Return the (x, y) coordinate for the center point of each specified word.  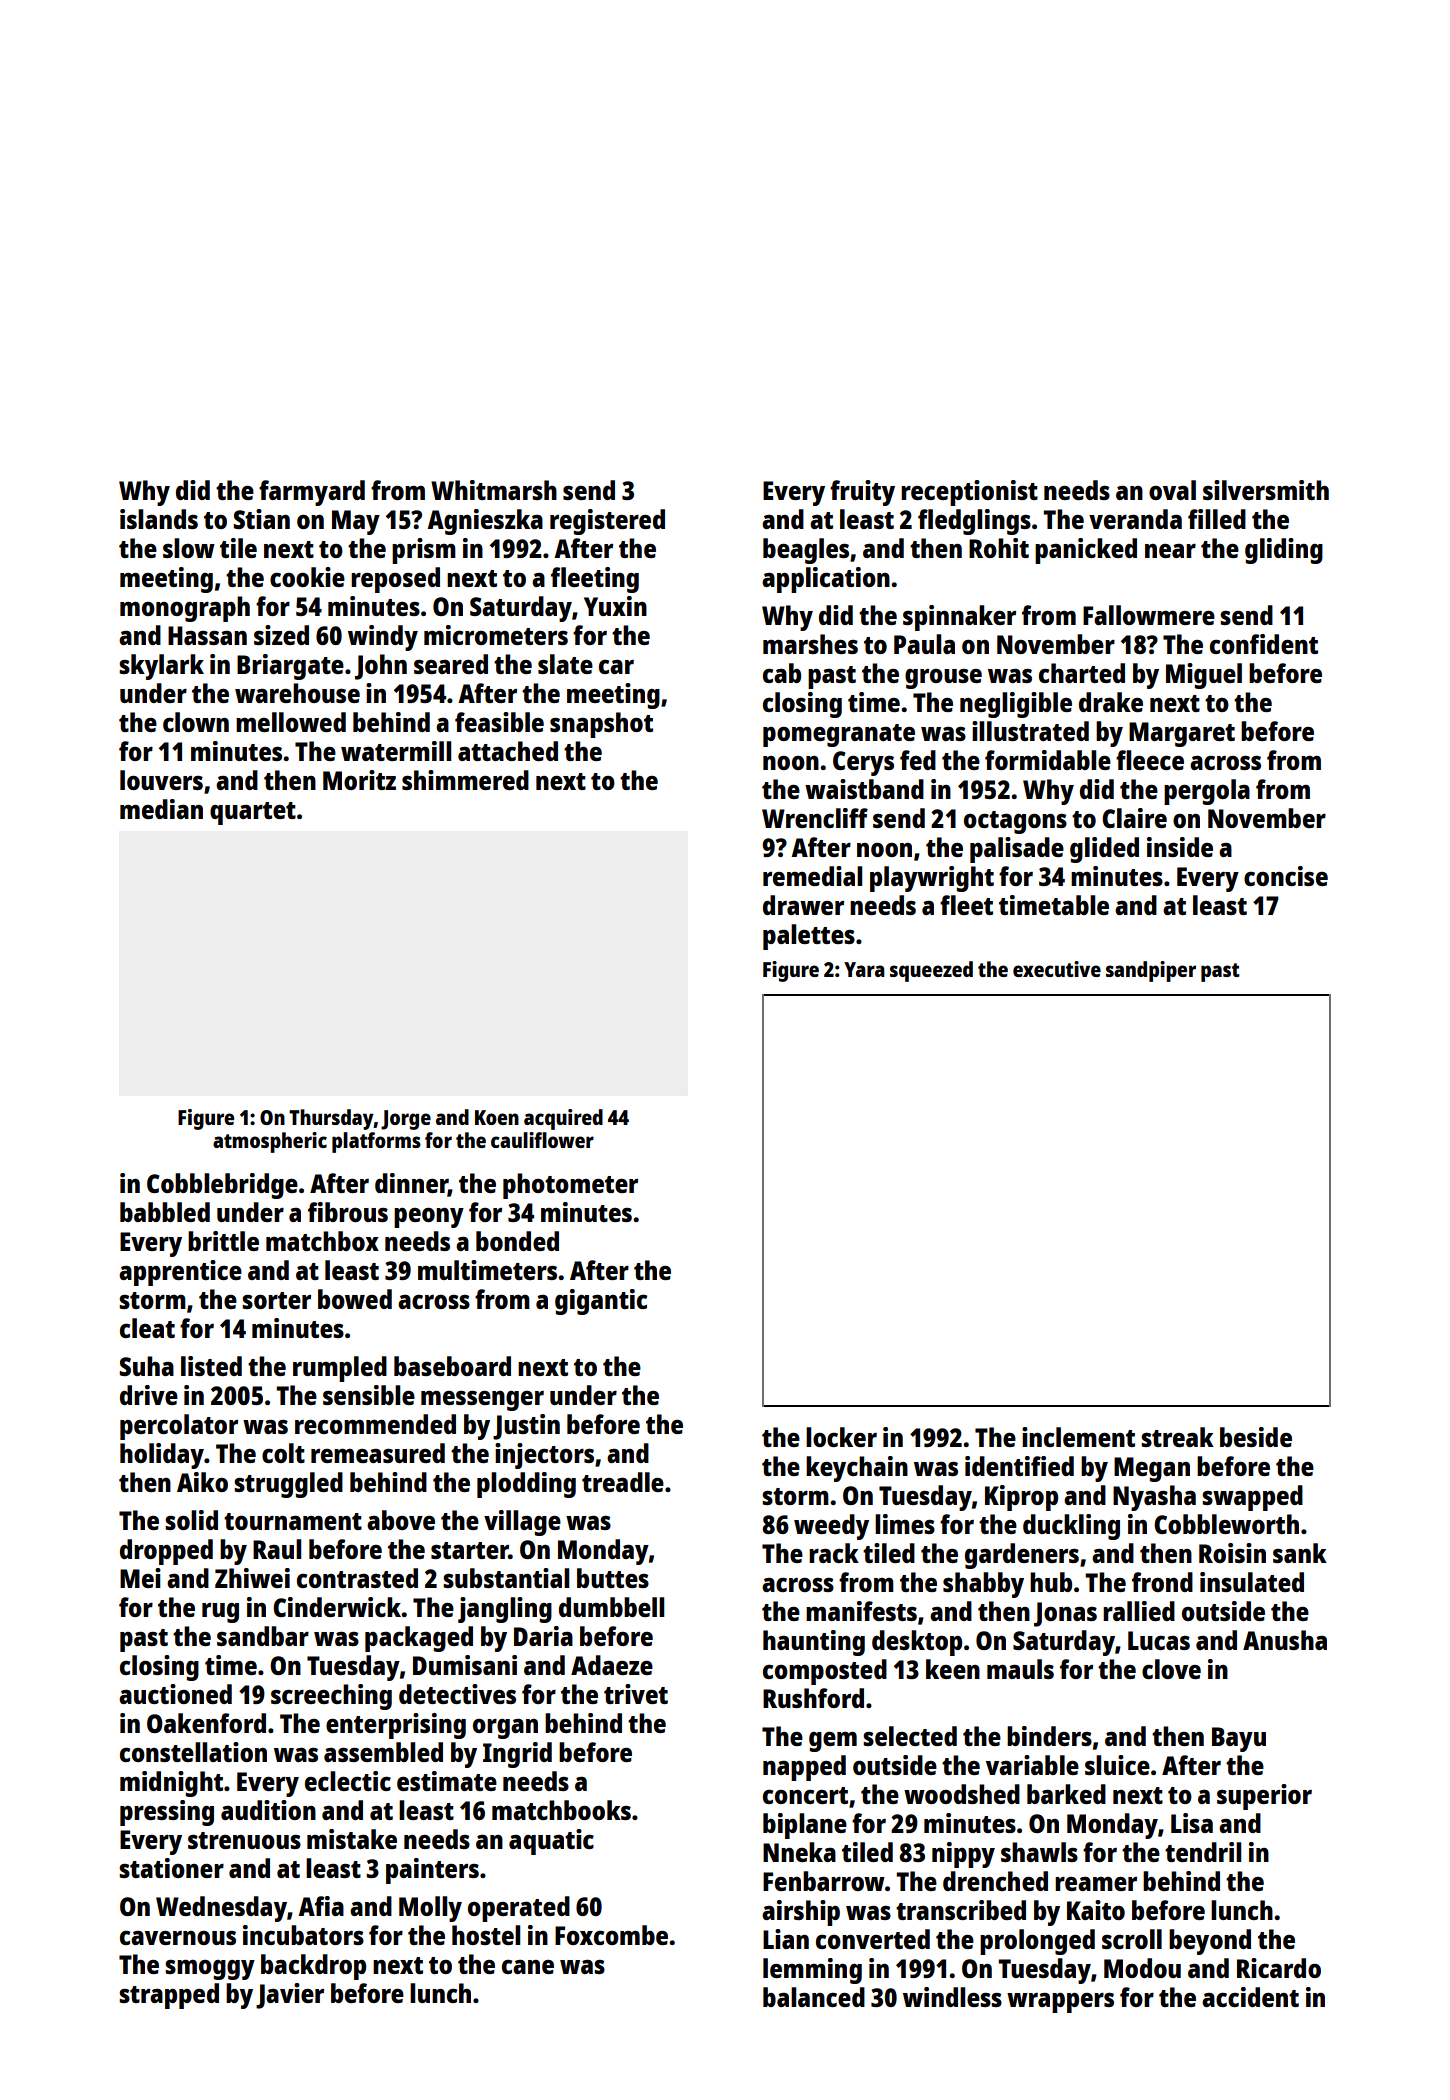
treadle (623, 1482)
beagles (806, 551)
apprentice (180, 1273)
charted (1082, 673)
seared (451, 664)
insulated (1252, 1582)
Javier (290, 1996)
